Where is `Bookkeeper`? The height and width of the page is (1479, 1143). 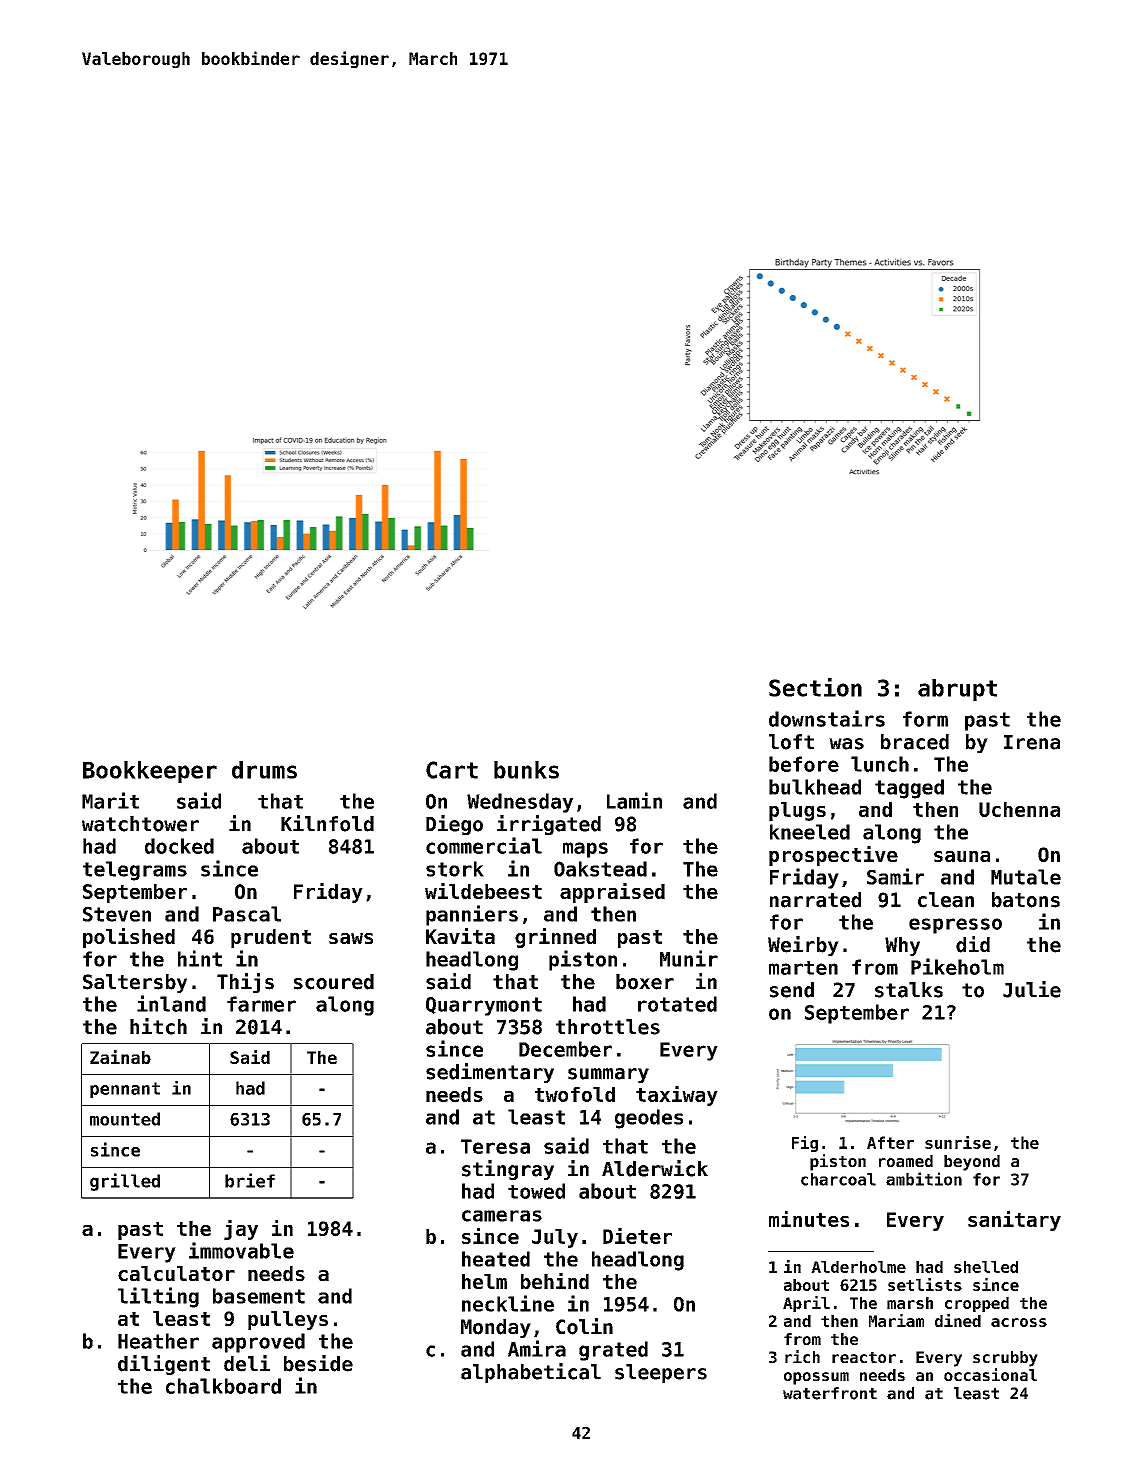 Bookkeeper is located at coordinates (150, 772).
